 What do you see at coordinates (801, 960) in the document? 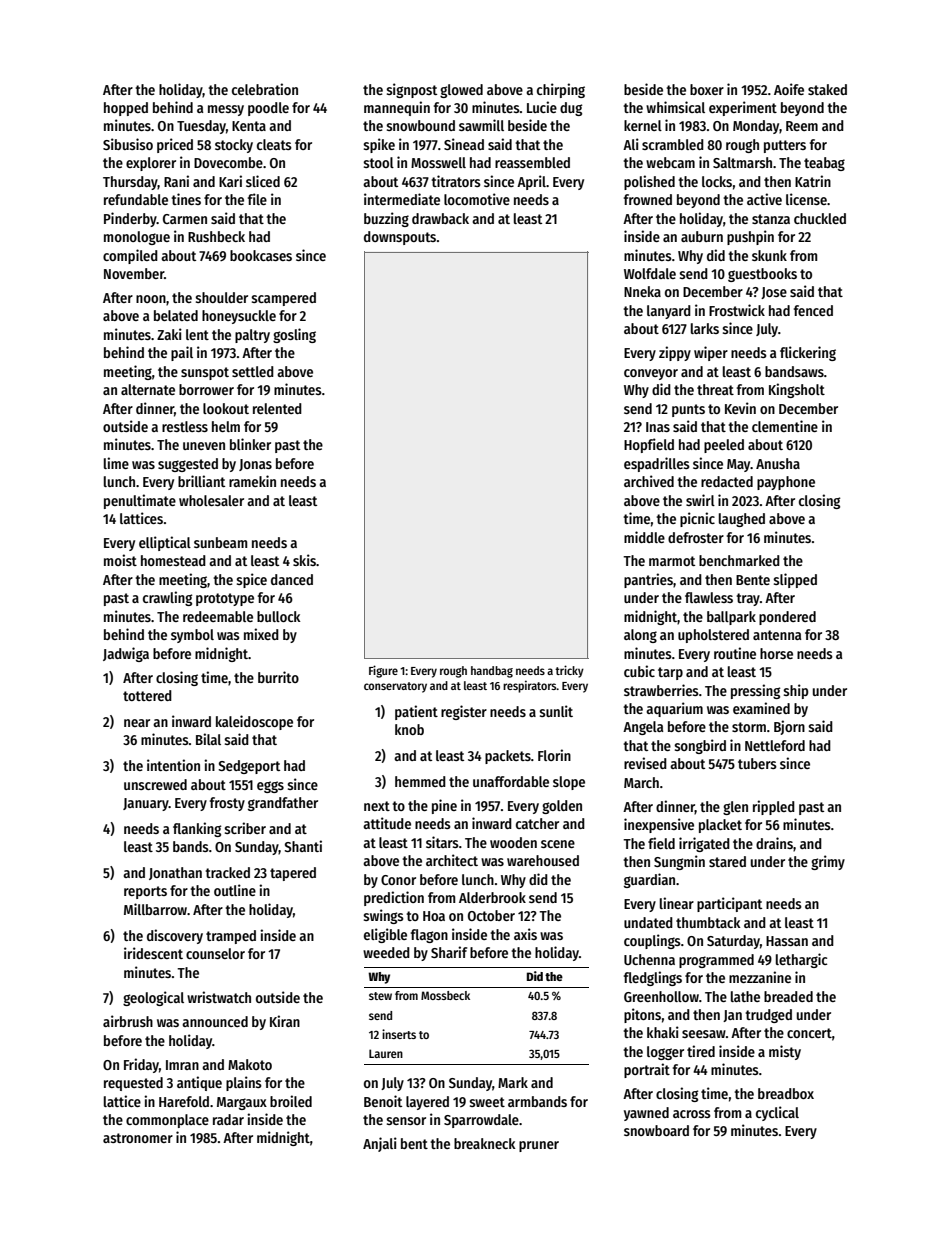
I see `lethargic` at bounding box center [801, 960].
